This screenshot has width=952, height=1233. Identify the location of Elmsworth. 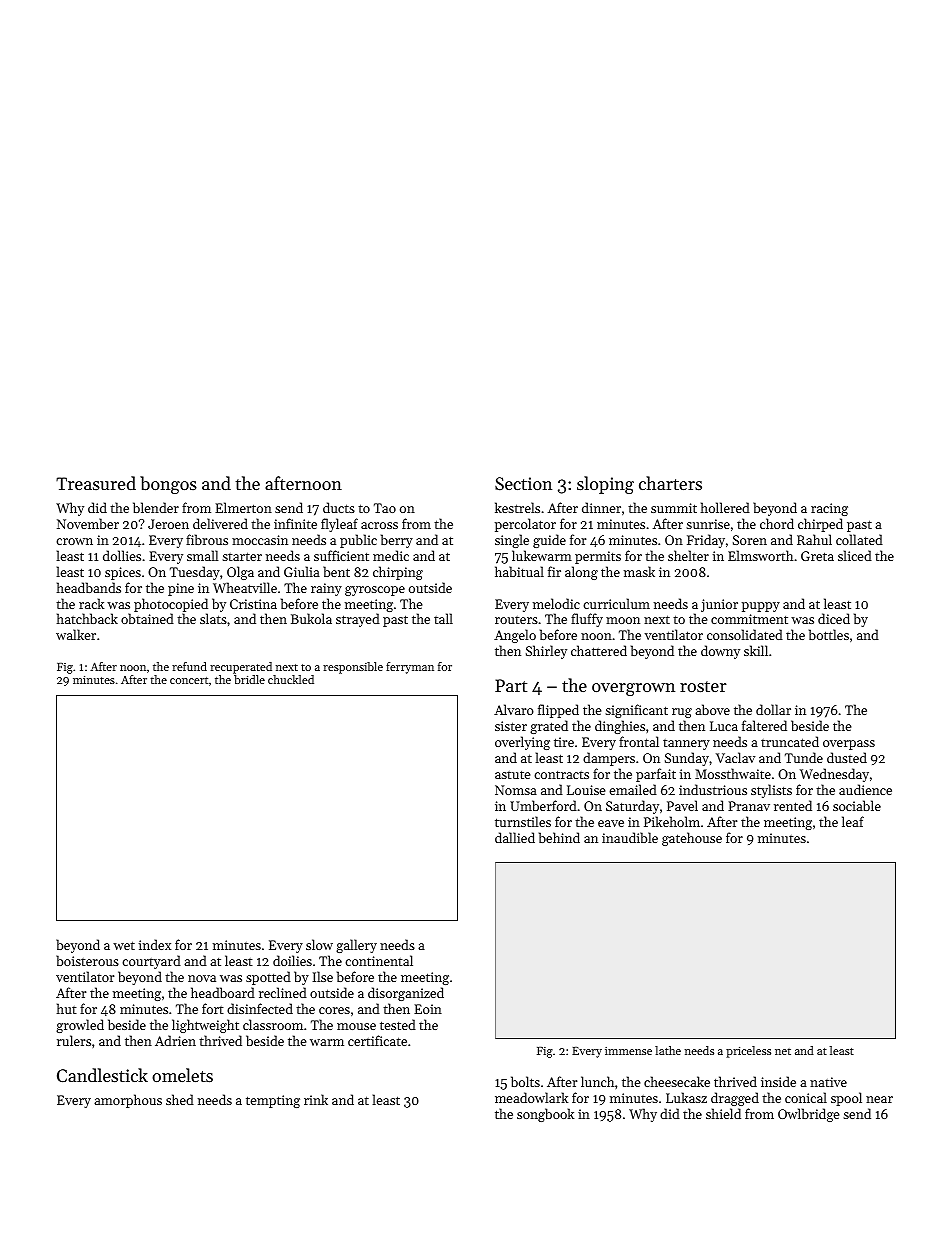
(760, 555).
